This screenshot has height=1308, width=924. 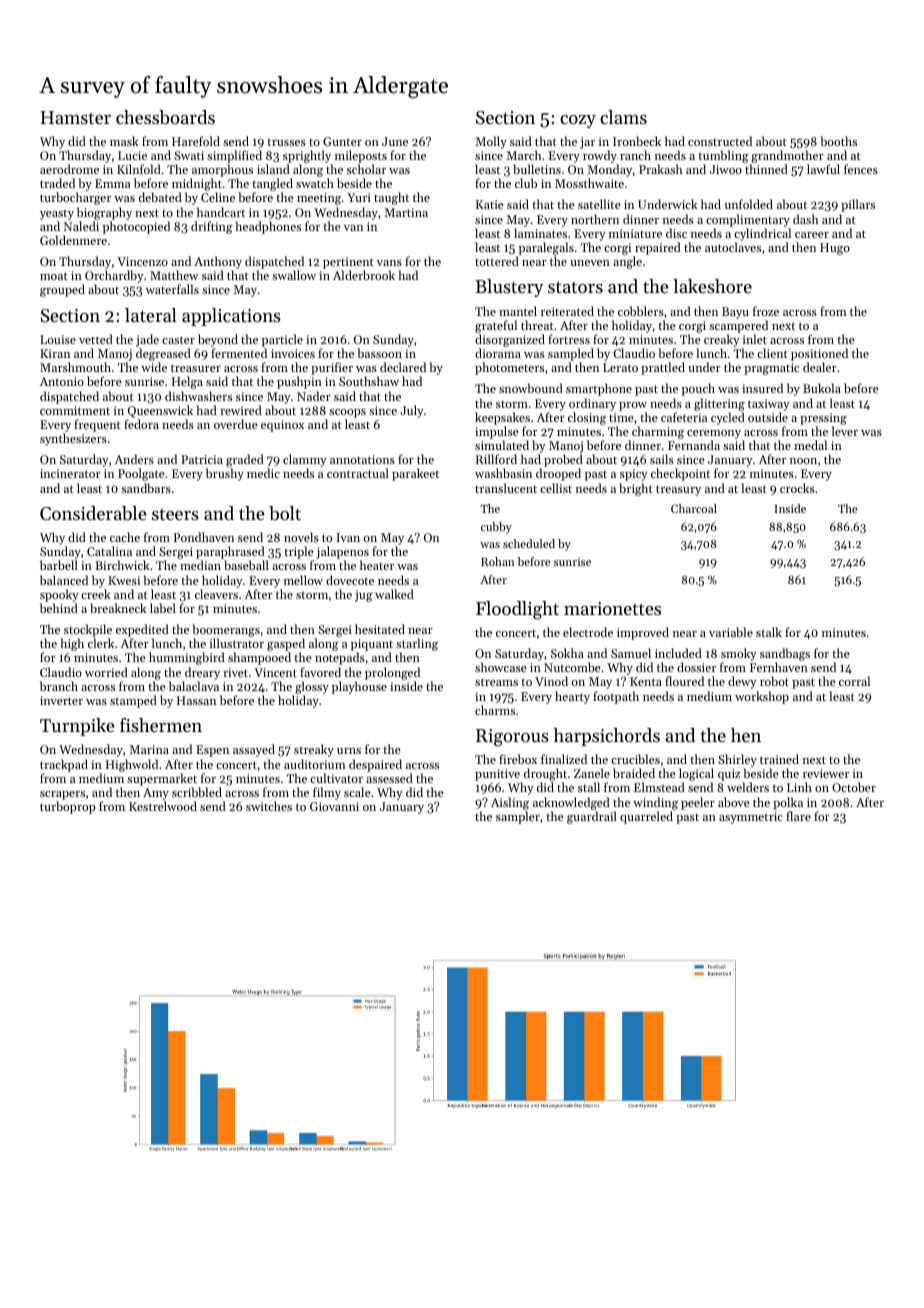 I want to click on favored, so click(x=320, y=672).
